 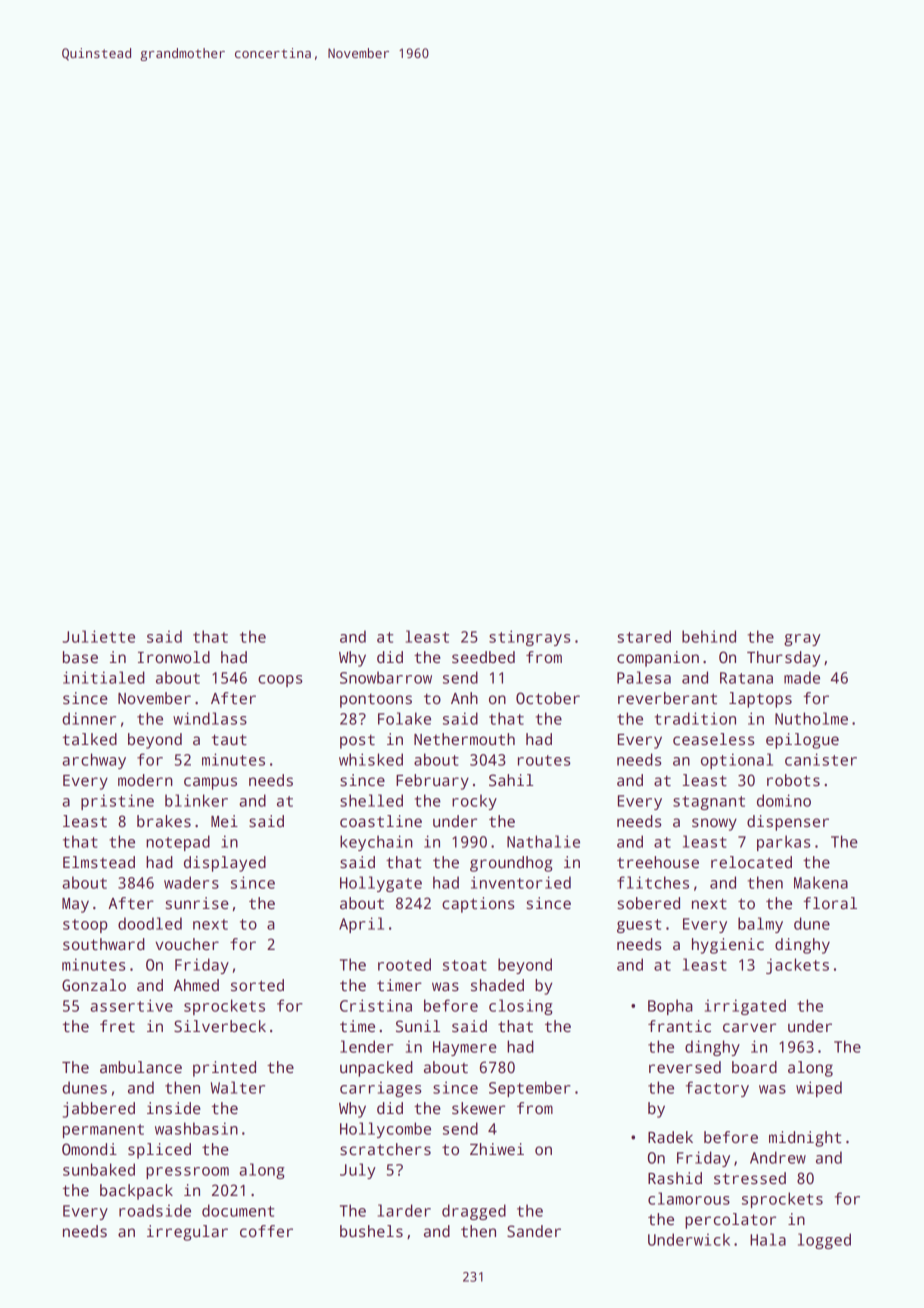 What do you see at coordinates (521, 1007) in the screenshot?
I see `closing` at bounding box center [521, 1007].
